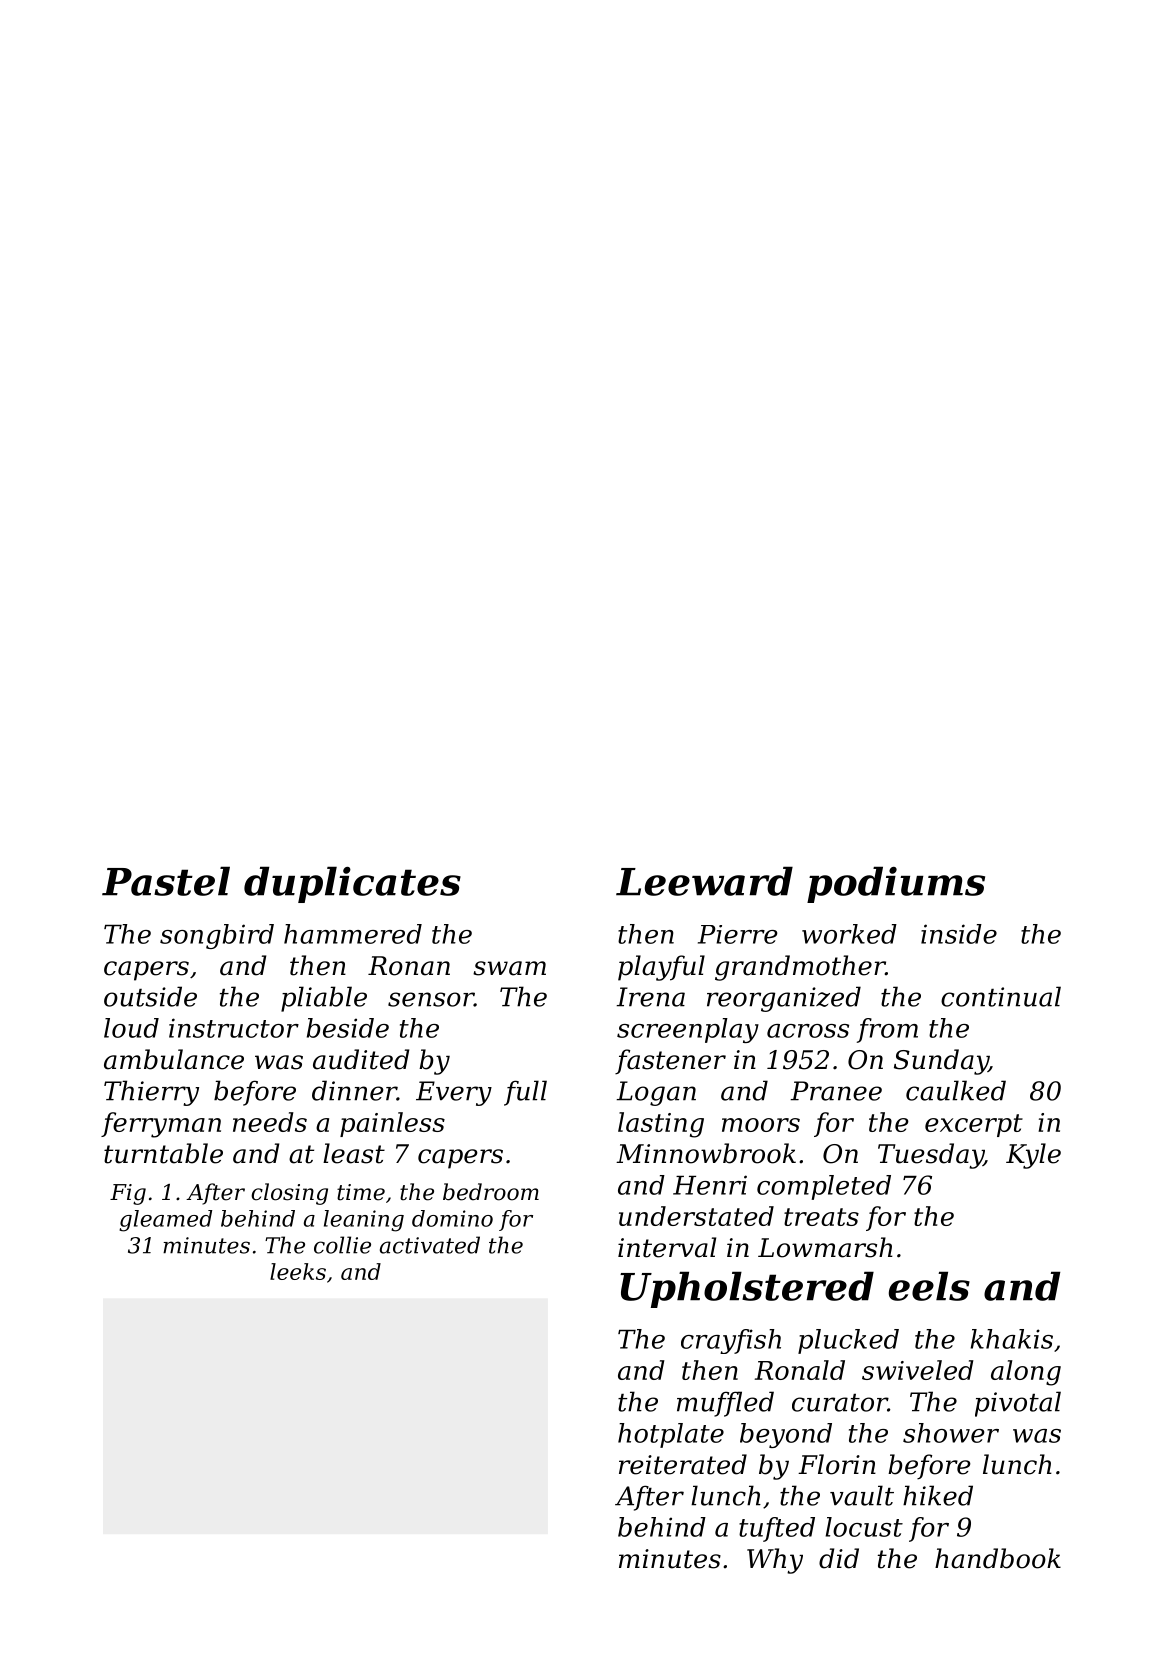  What do you see at coordinates (352, 884) in the screenshot?
I see `duplicates` at bounding box center [352, 884].
